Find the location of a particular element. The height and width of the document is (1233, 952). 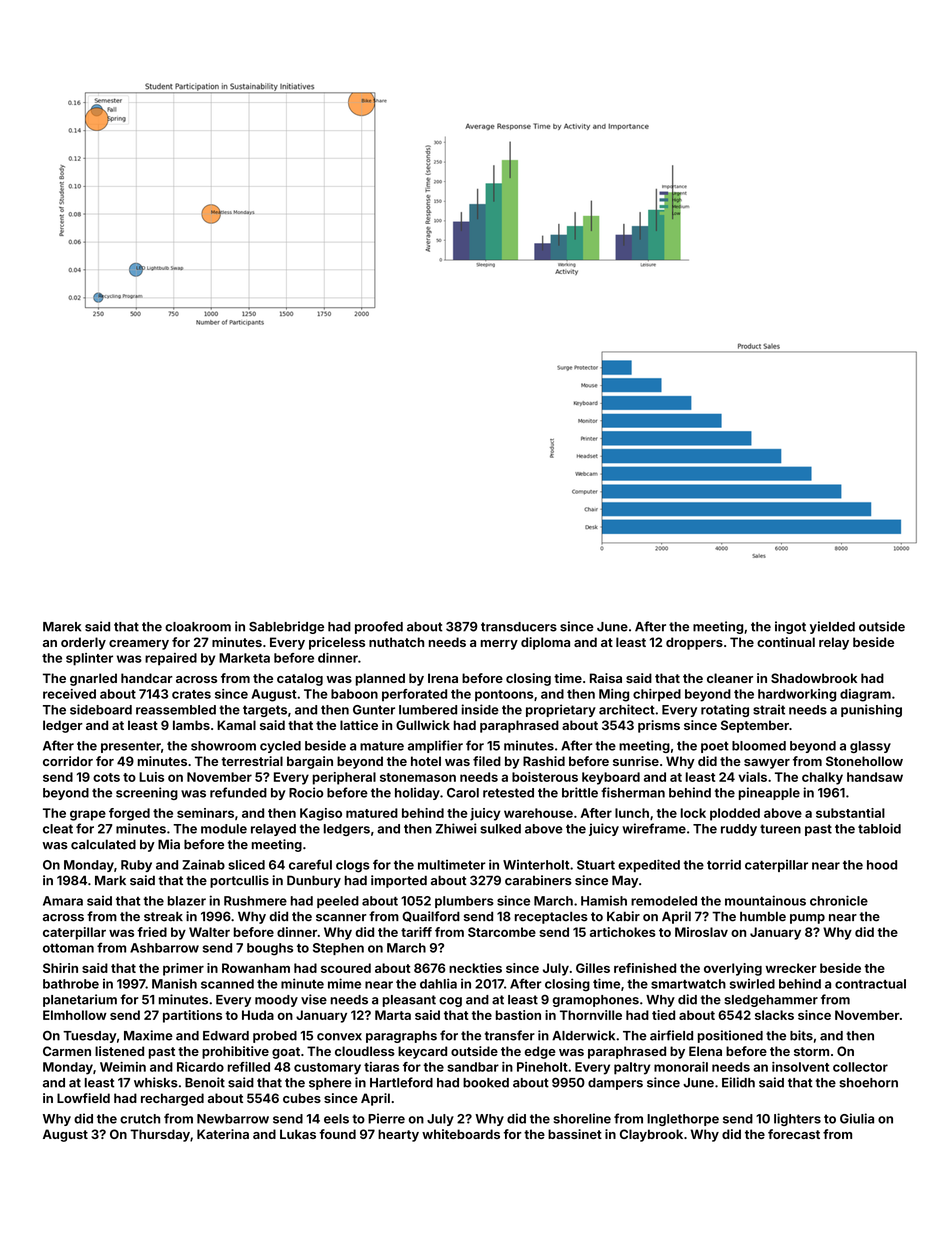

corridor is located at coordinates (68, 761).
